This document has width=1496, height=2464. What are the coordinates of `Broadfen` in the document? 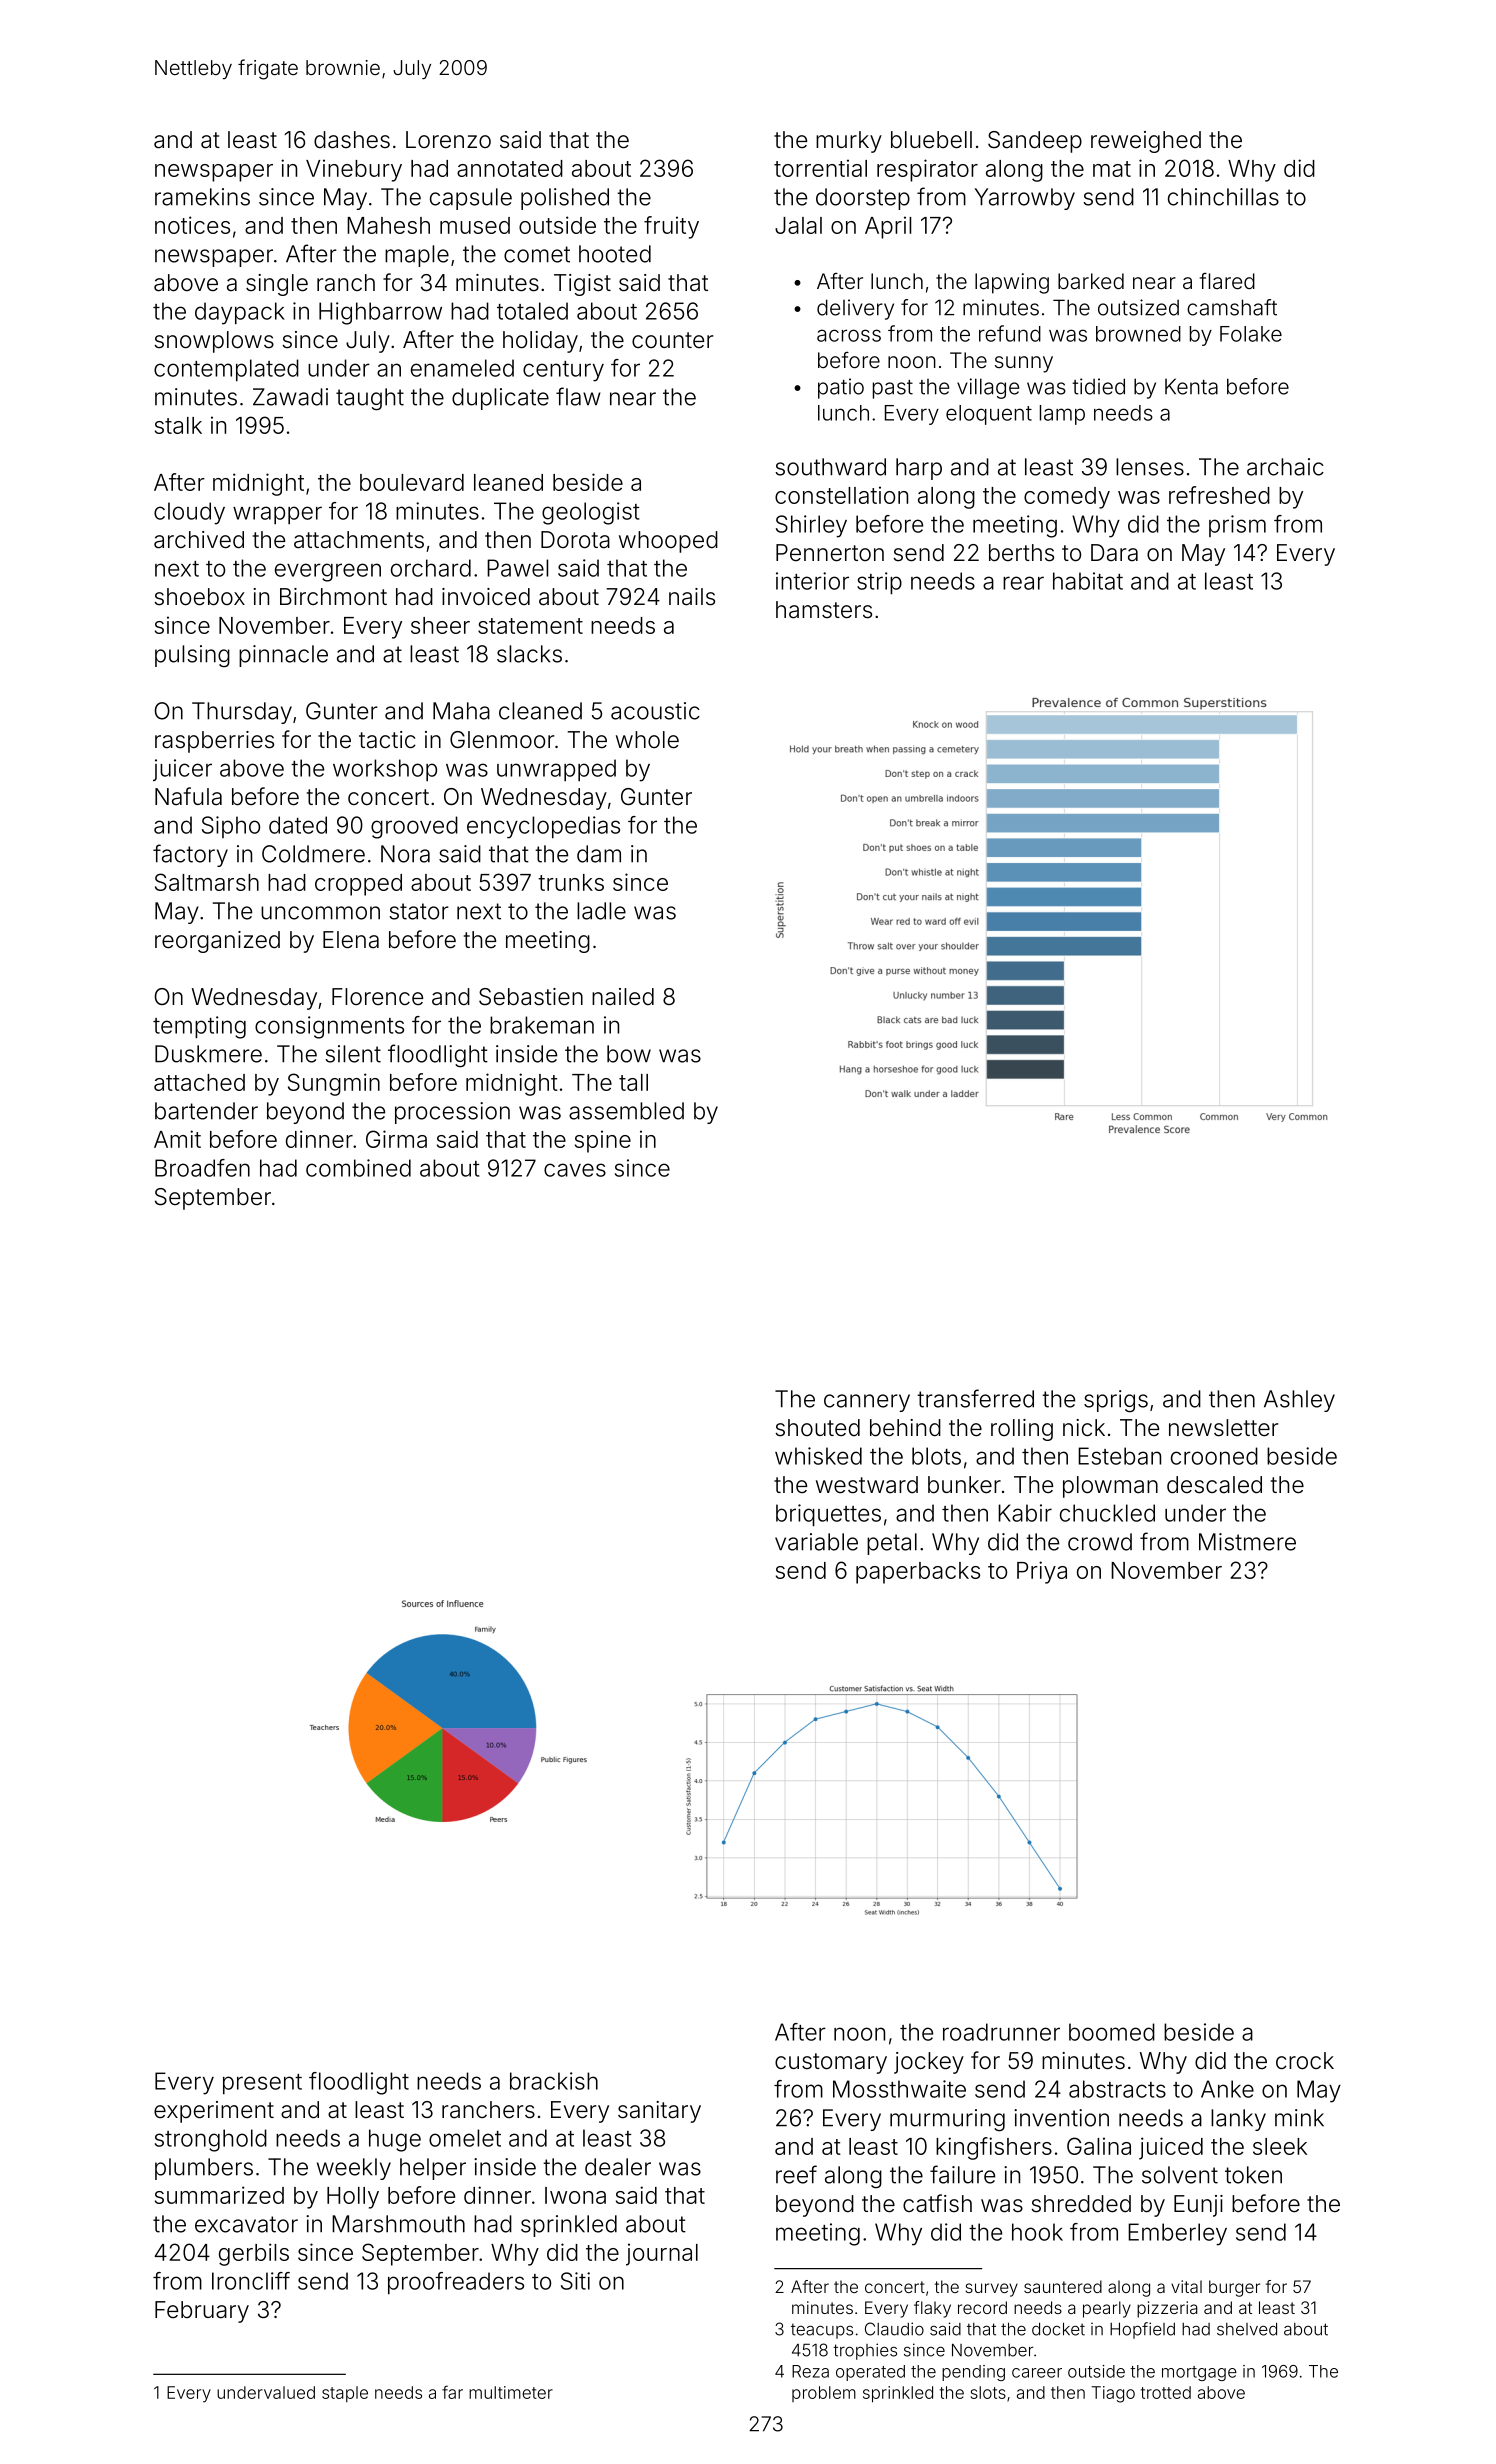 It's located at (202, 1168).
